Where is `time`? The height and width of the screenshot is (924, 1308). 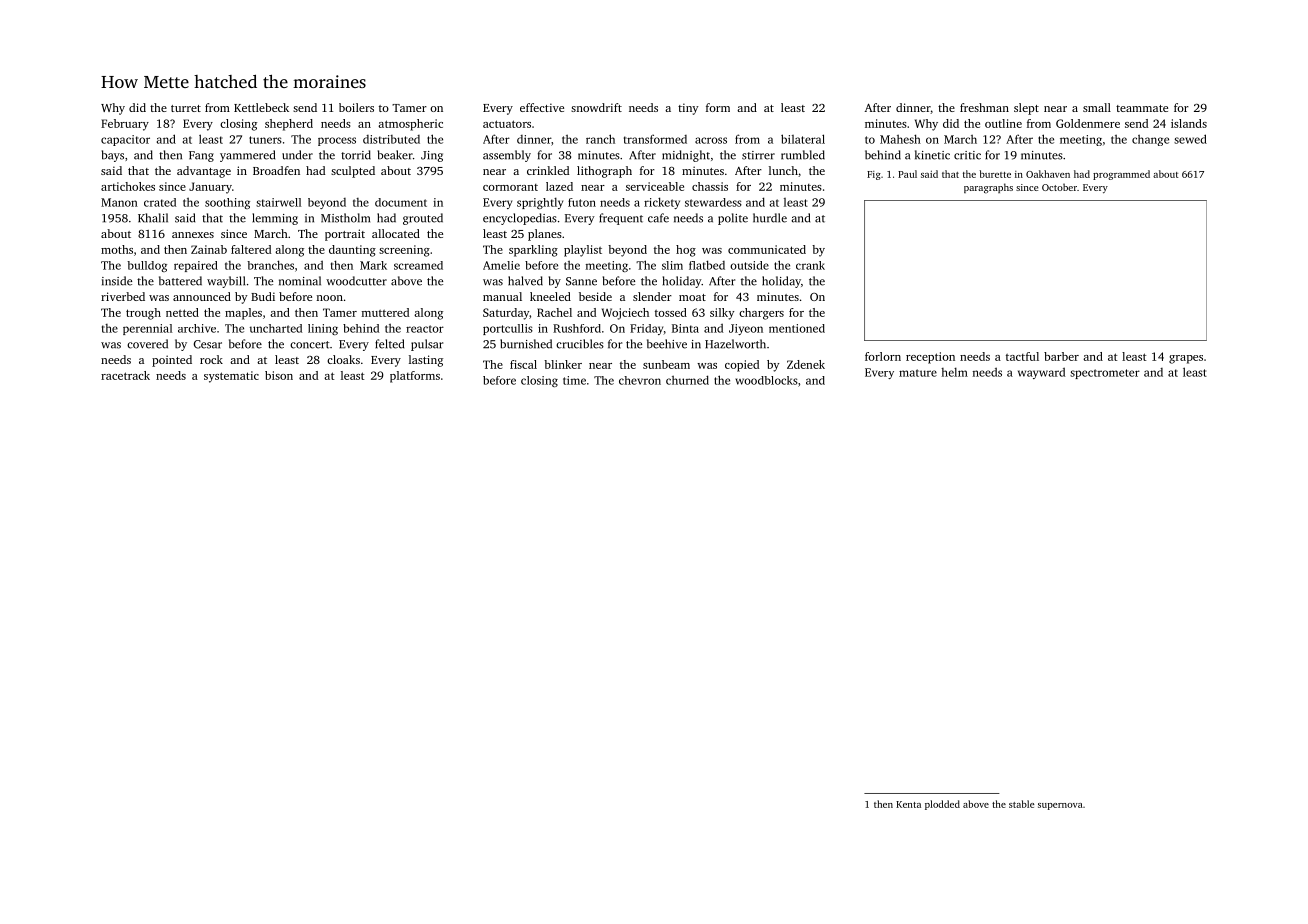 time is located at coordinates (574, 380).
